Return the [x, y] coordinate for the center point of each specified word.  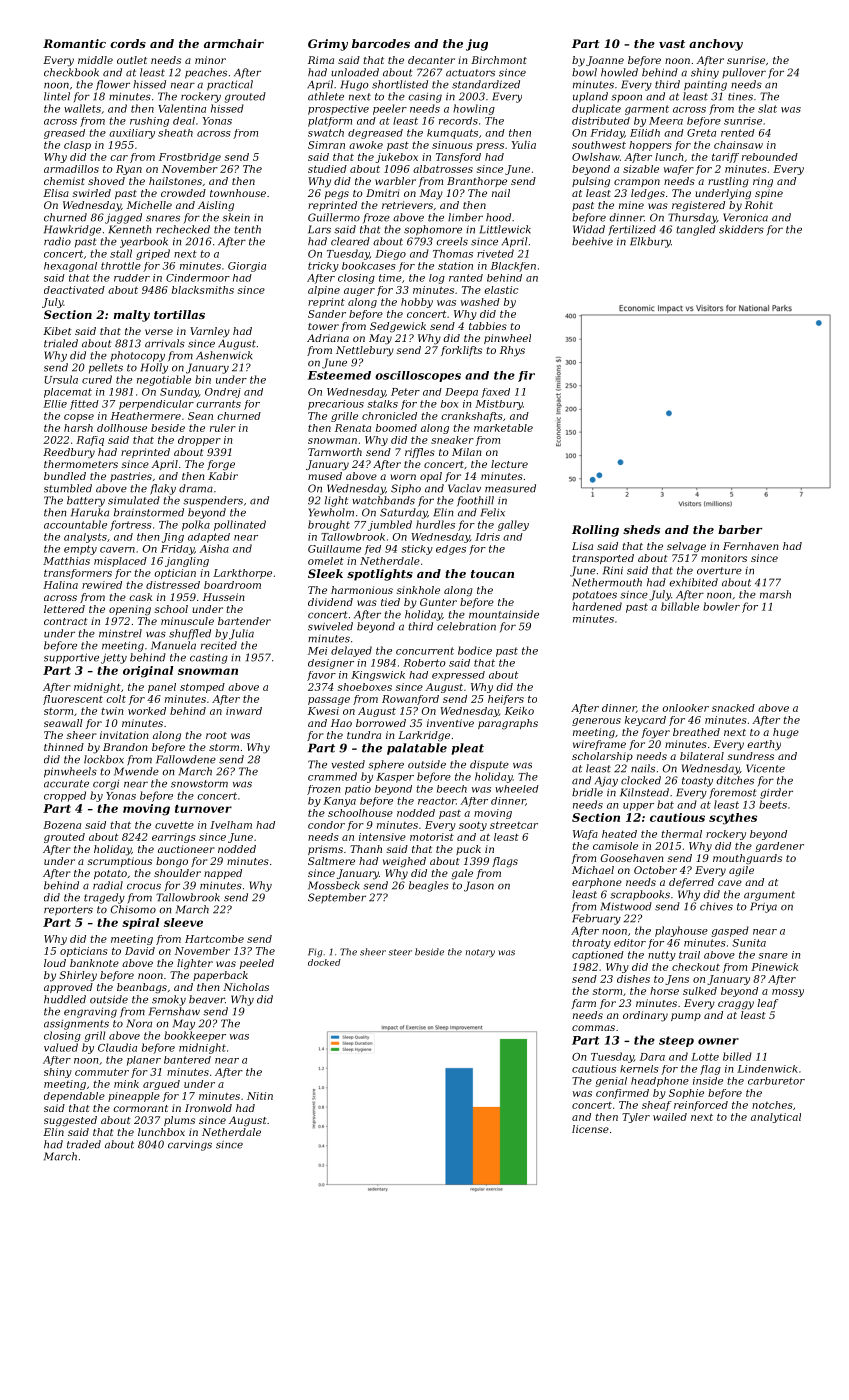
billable [680, 606]
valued [61, 1047]
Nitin [260, 1096]
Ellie [55, 404]
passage [329, 701]
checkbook [71, 72]
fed [372, 550]
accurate [66, 784]
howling [474, 109]
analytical [776, 1118]
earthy [764, 745]
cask [141, 597]
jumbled [390, 525]
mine [631, 205]
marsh [775, 594]
